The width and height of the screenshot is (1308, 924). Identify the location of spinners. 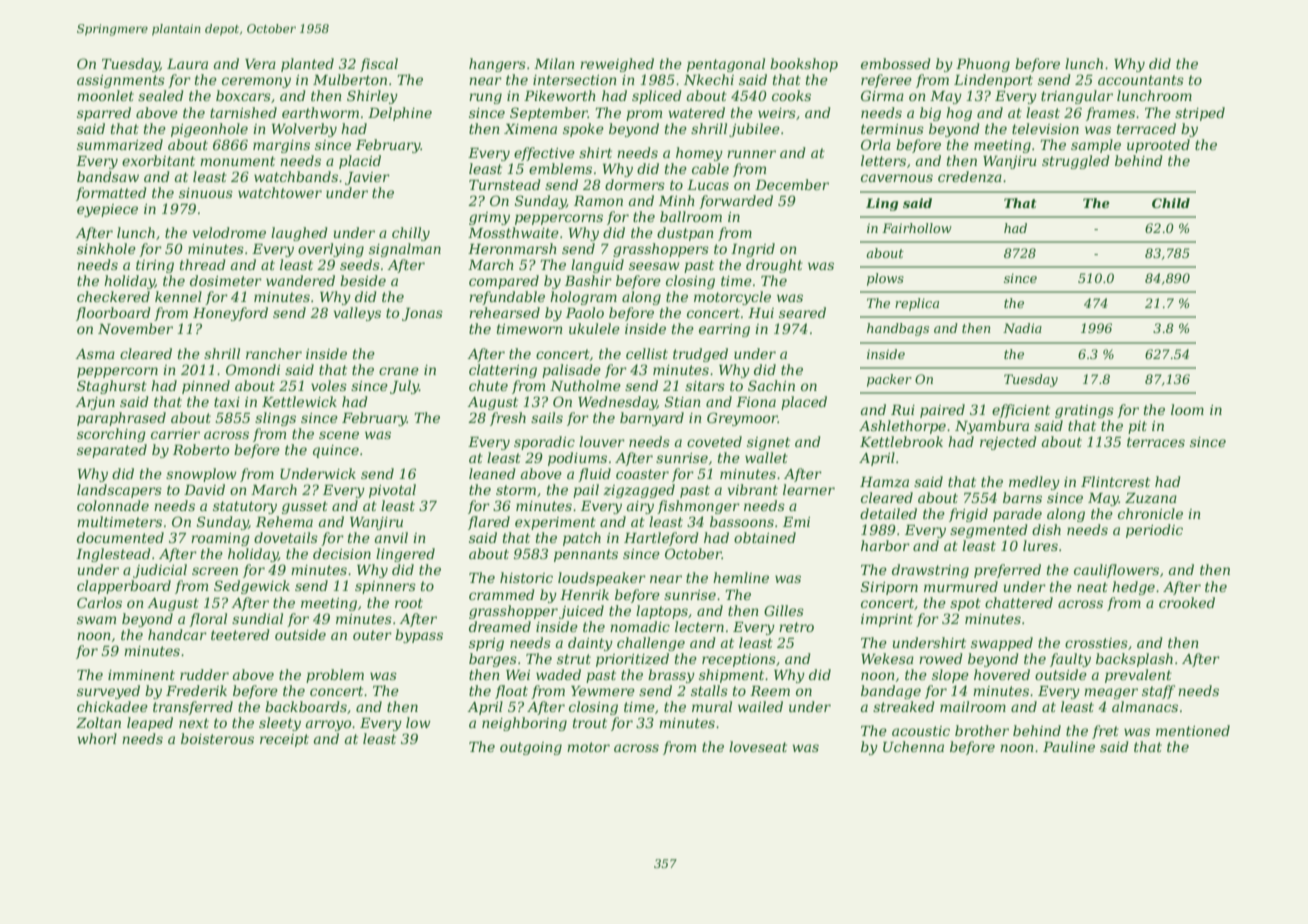
(385, 587).
